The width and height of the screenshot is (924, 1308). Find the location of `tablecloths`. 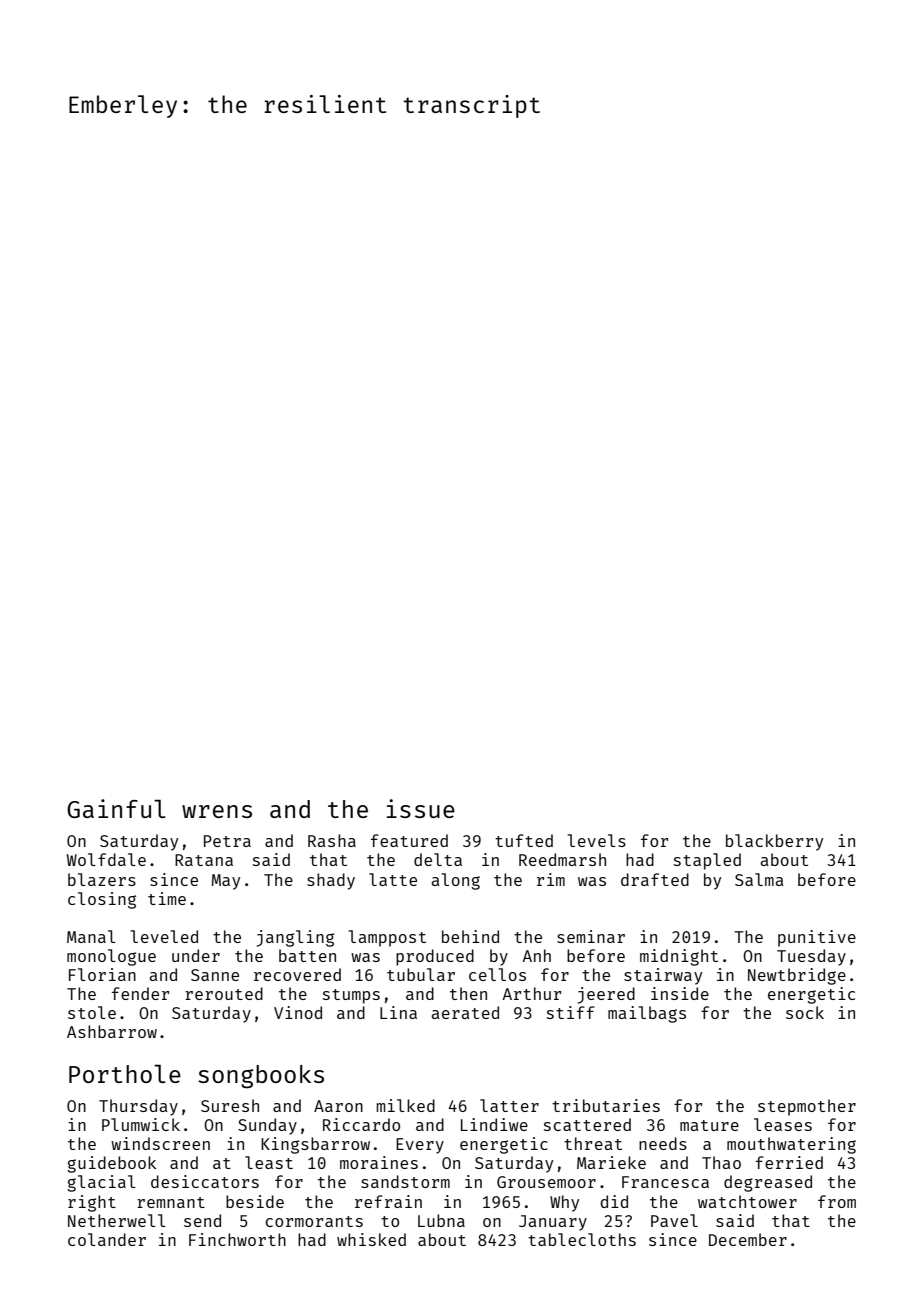

tablecloths is located at coordinates (582, 1239).
